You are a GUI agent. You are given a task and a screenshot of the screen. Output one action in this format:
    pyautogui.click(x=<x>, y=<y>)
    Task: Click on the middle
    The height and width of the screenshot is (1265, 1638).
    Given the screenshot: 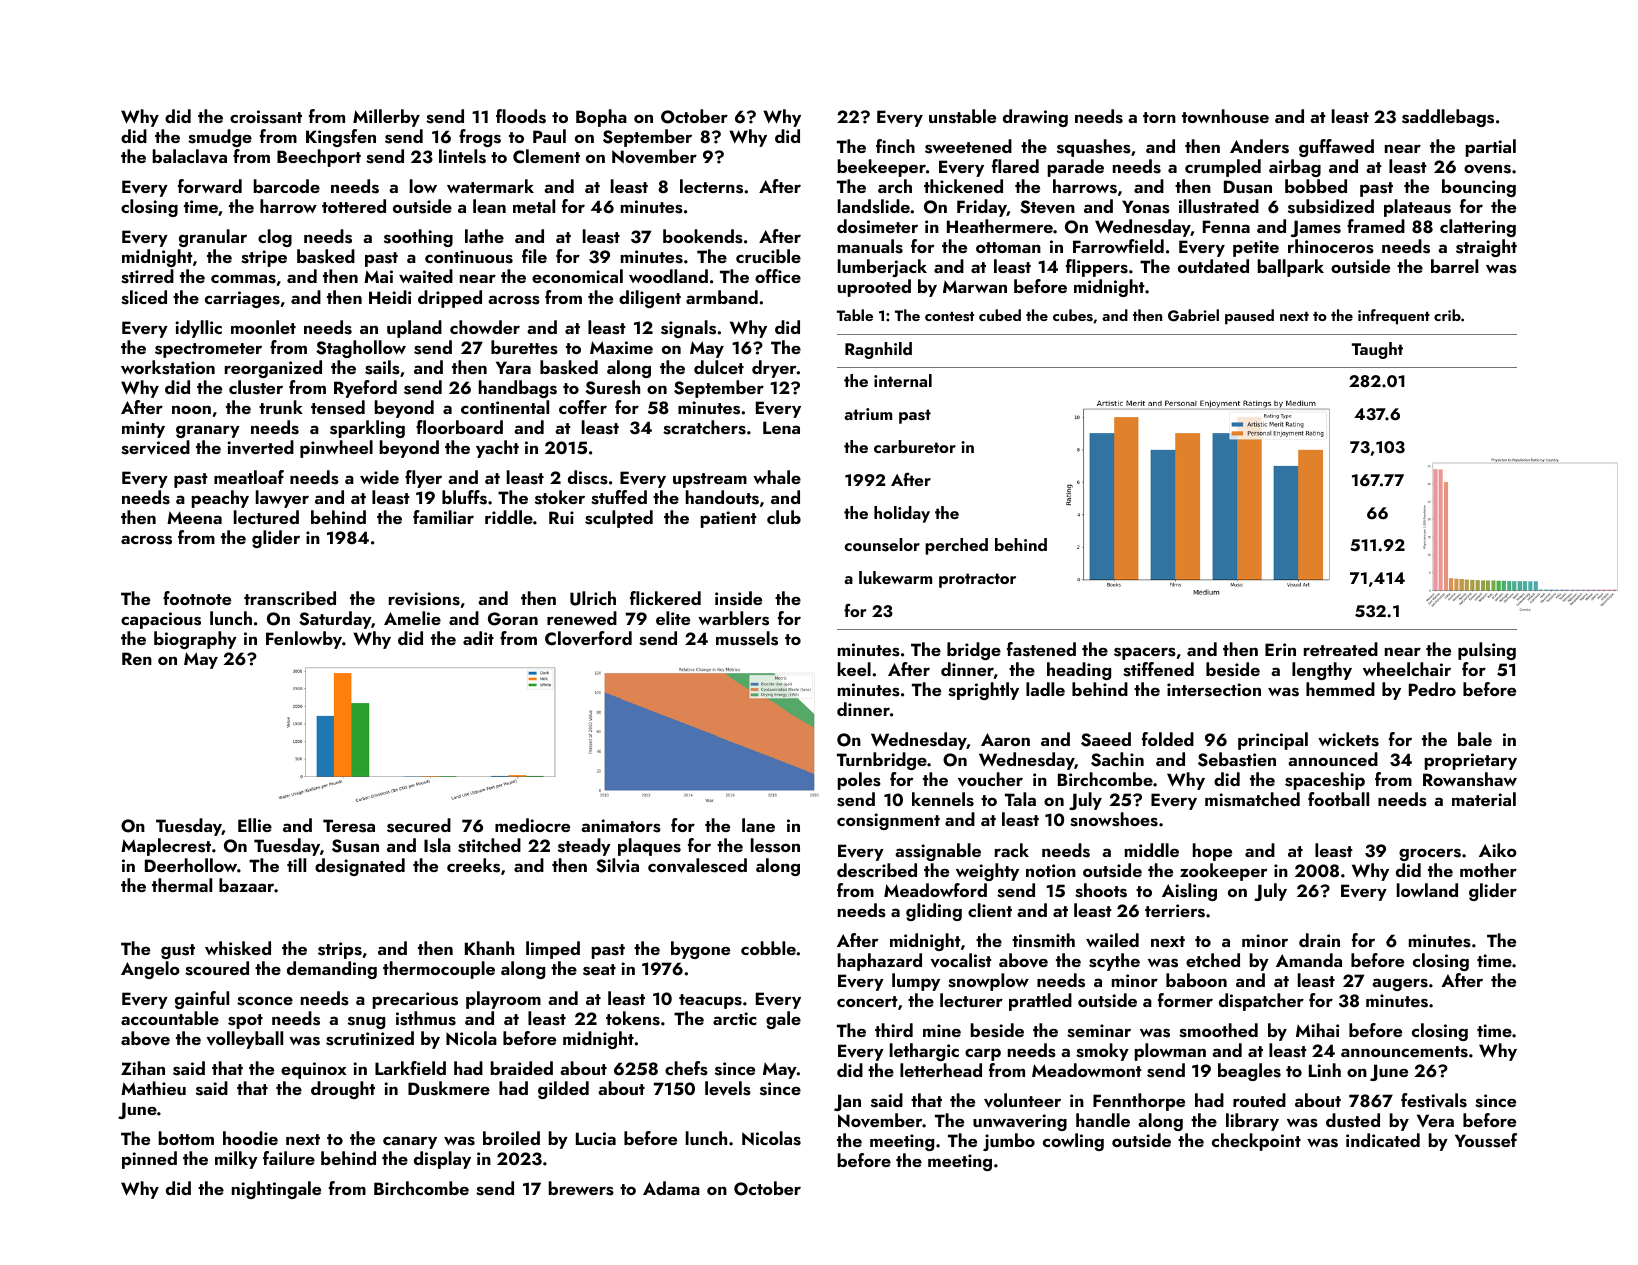 What is the action you would take?
    pyautogui.click(x=1152, y=850)
